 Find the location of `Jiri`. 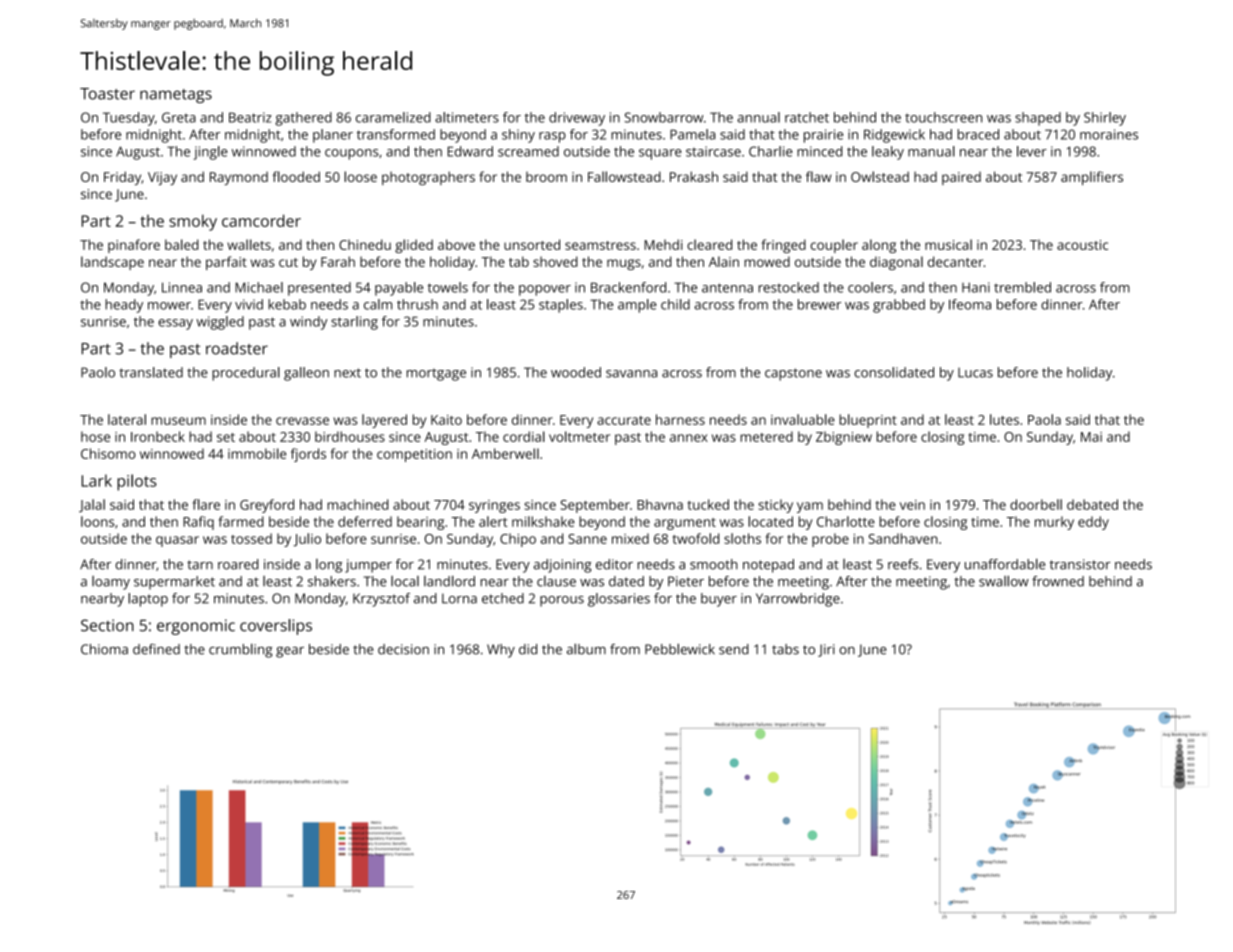

Jiri is located at coordinates (826, 650).
